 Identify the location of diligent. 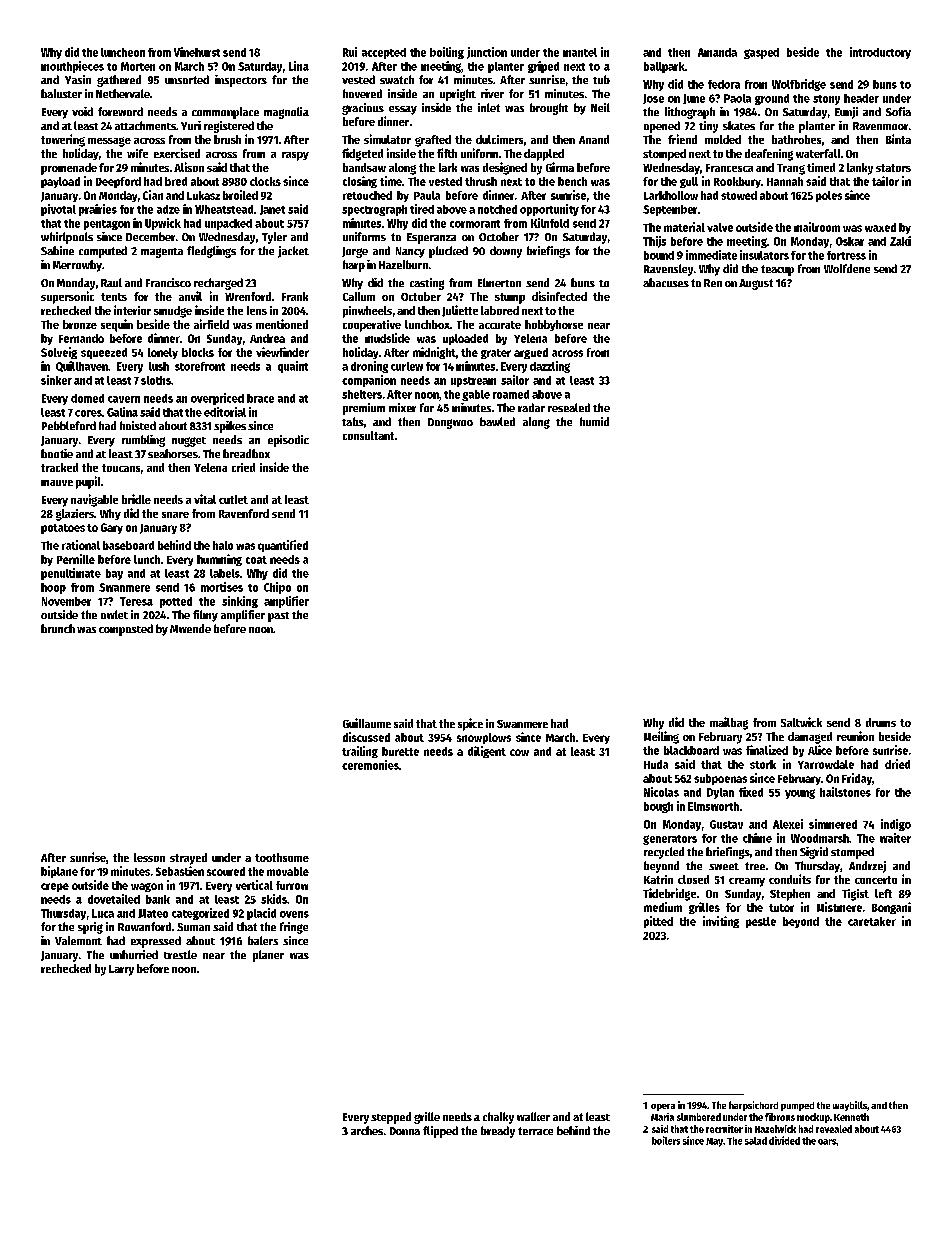
(487, 752).
